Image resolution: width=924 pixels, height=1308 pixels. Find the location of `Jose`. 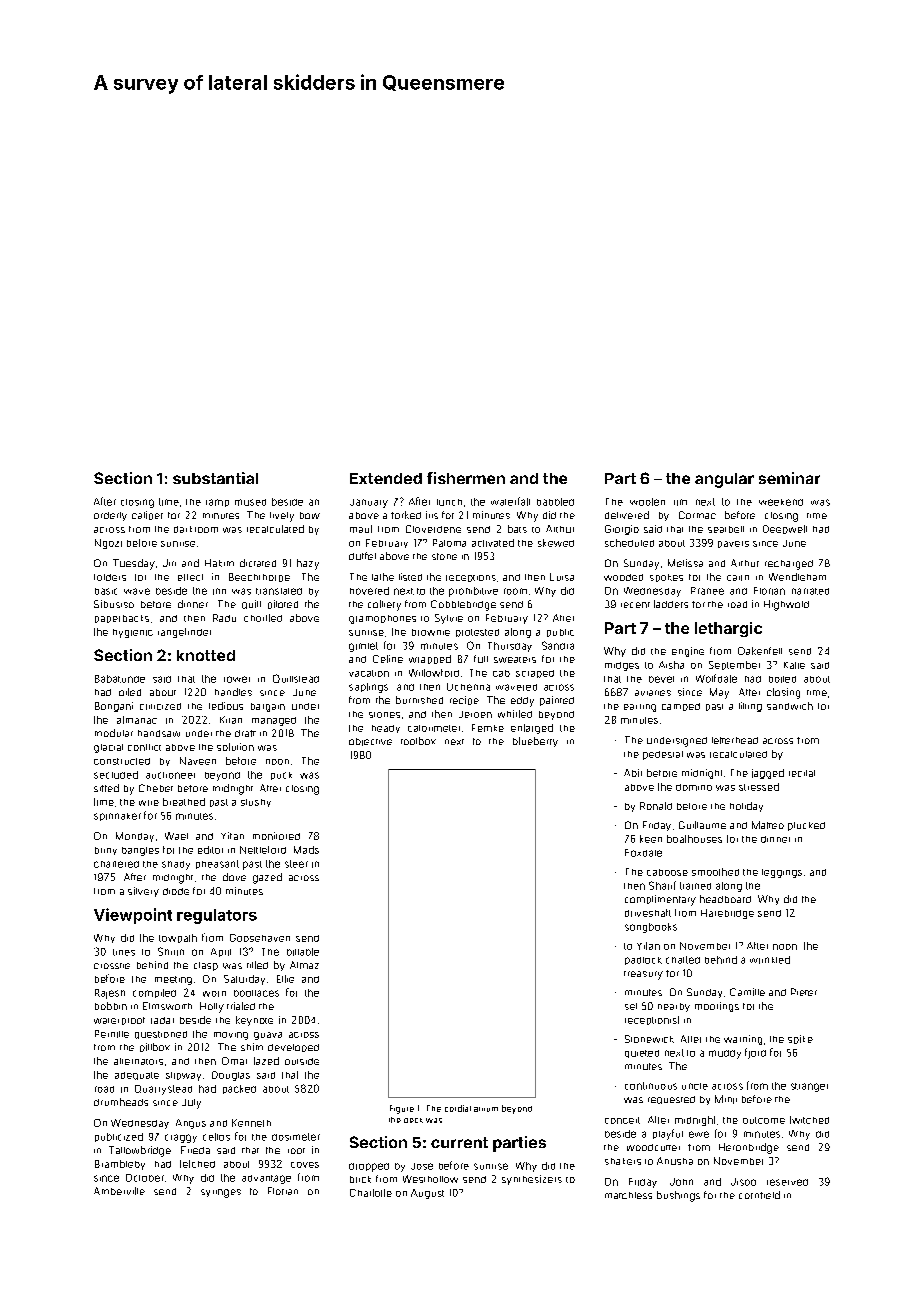

Jose is located at coordinates (422, 1166).
